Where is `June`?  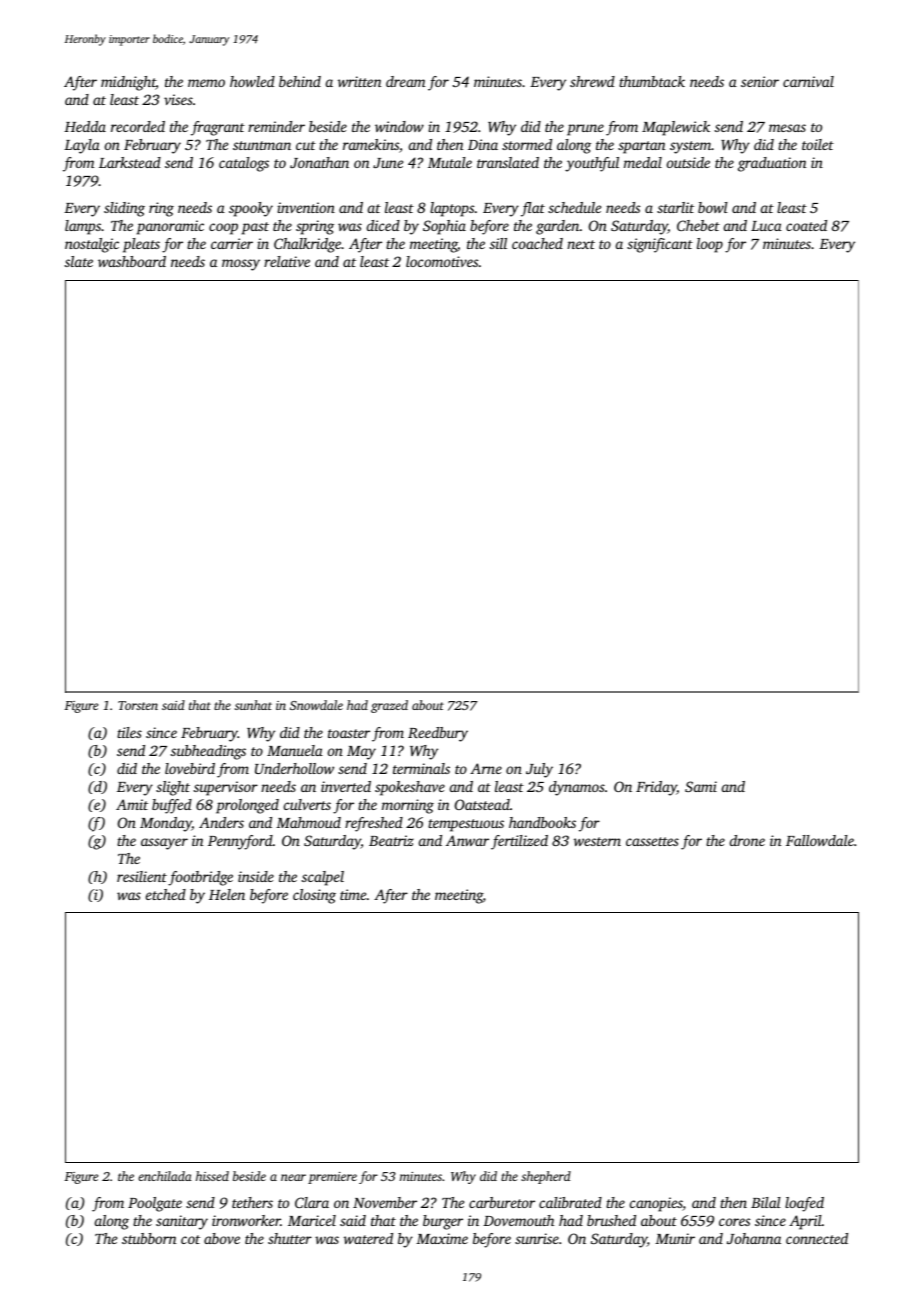 June is located at coordinates (388, 163).
